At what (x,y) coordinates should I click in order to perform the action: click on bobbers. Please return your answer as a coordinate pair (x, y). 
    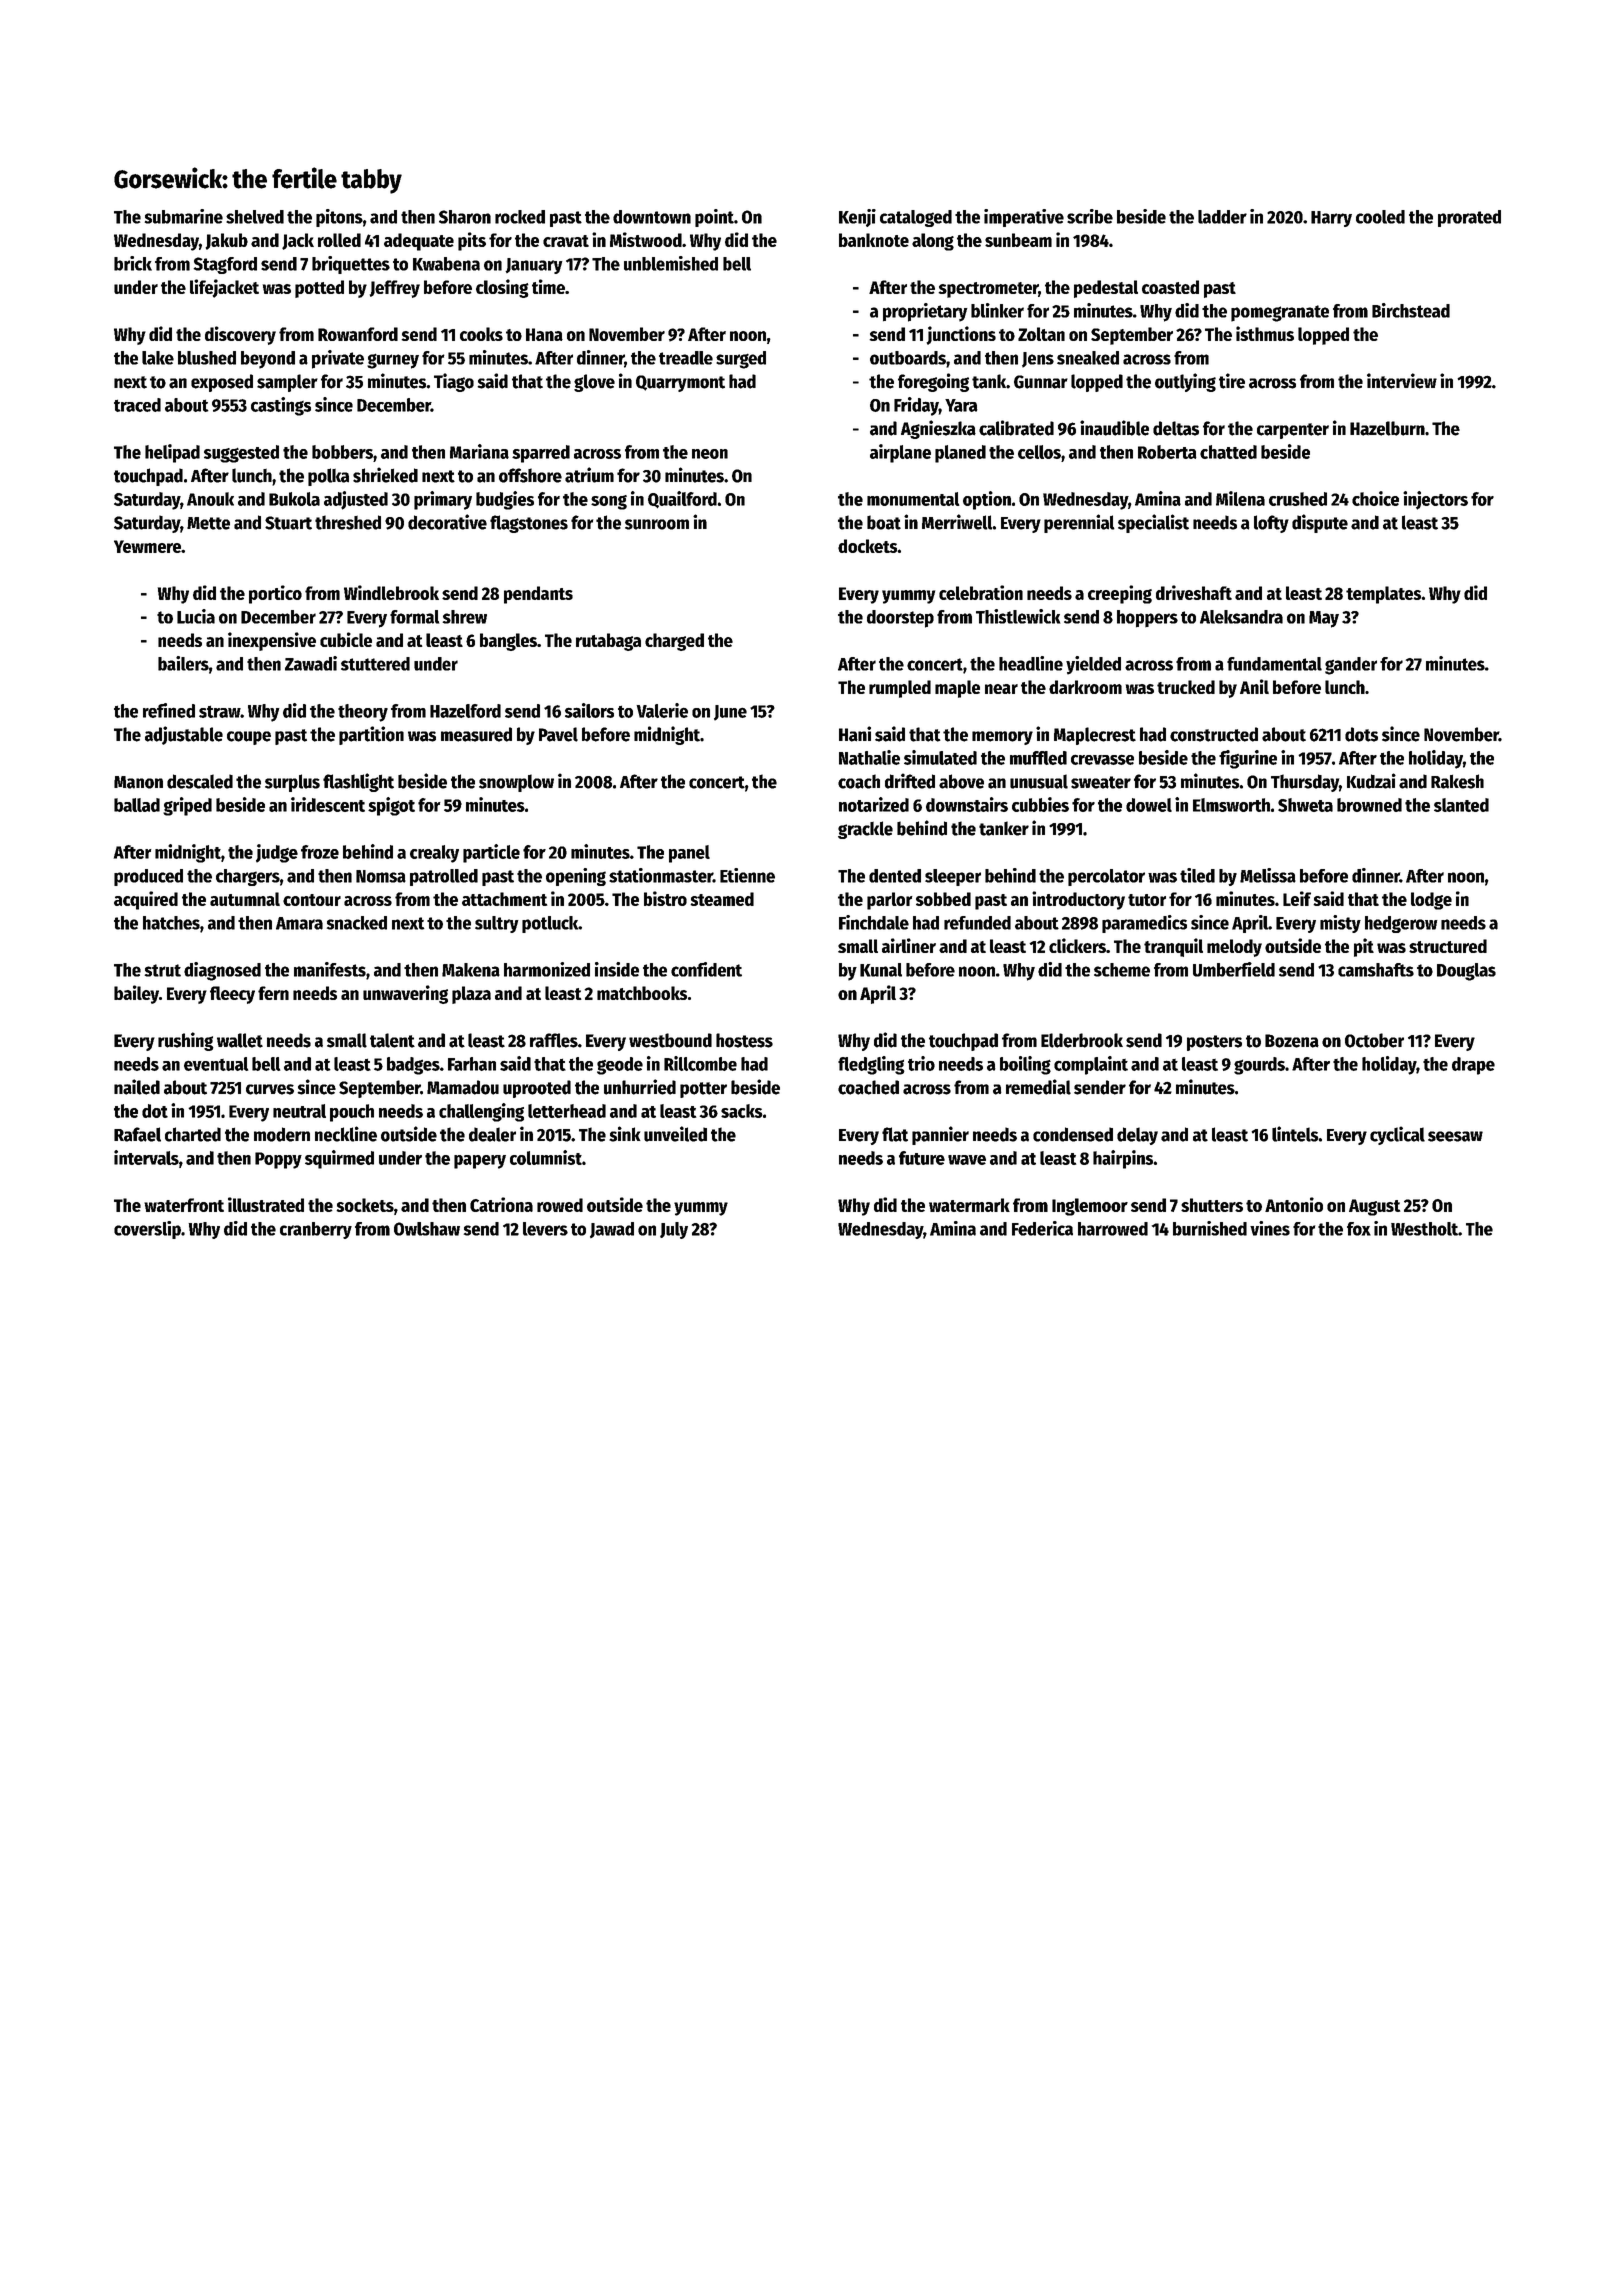
    Looking at the image, I should click on (342, 452).
